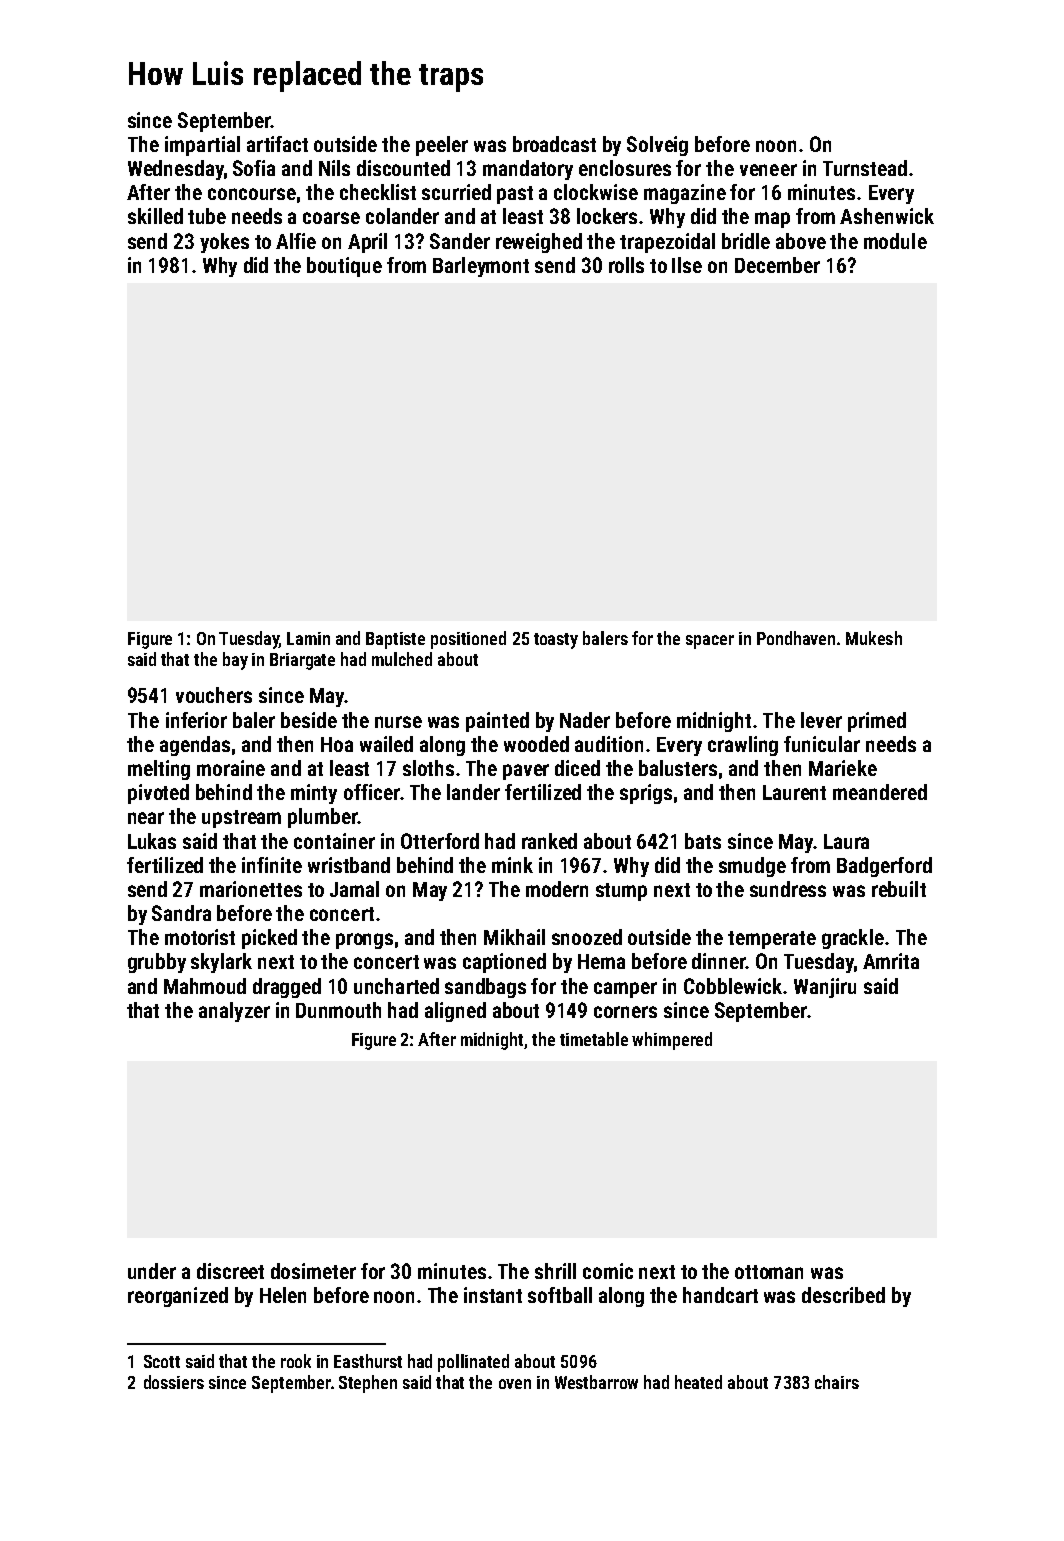  I want to click on yokes, so click(224, 243).
